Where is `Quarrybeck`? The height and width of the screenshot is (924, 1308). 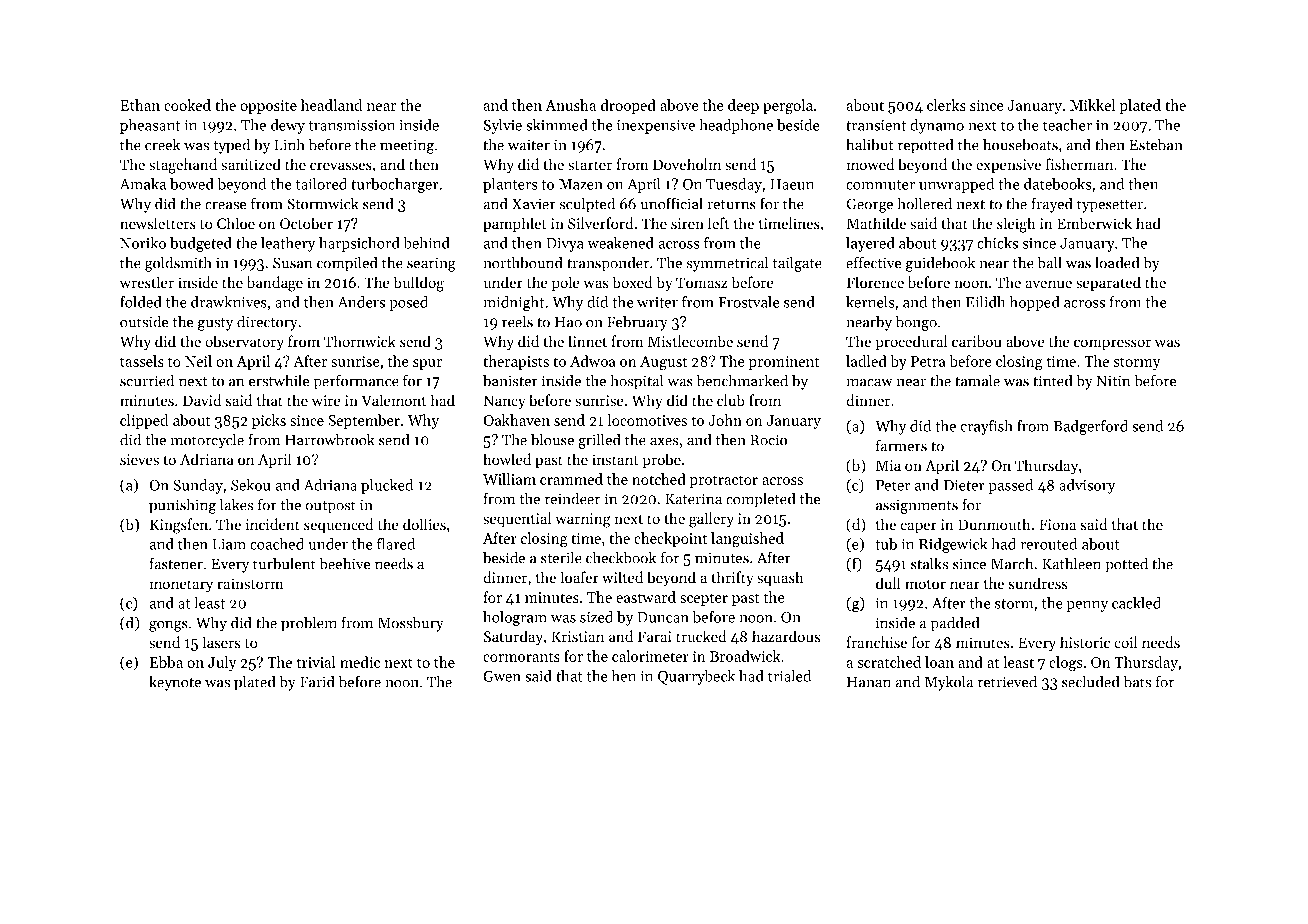
Quarrybeck is located at coordinates (696, 677).
